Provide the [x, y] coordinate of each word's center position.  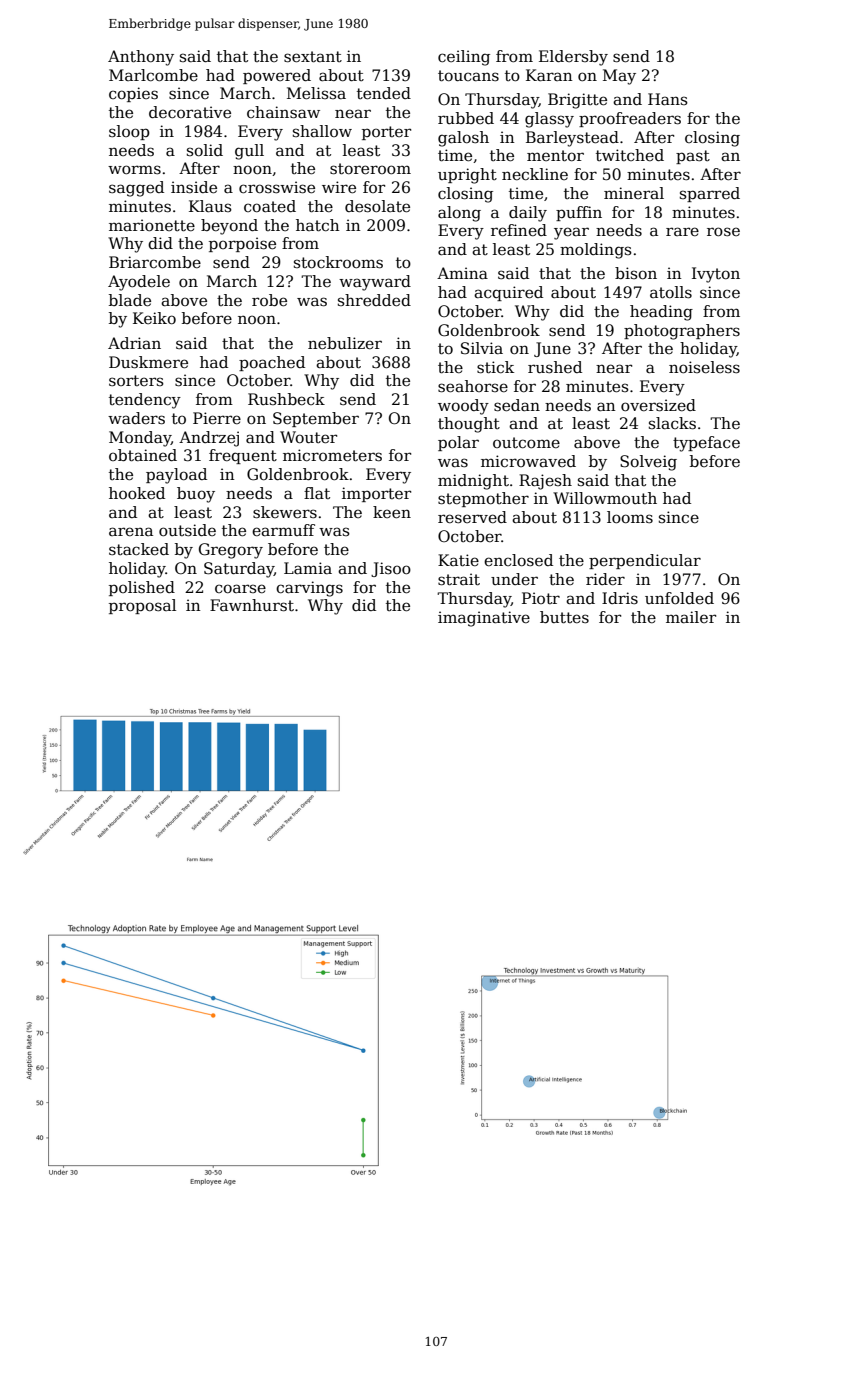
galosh [463, 139]
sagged [136, 189]
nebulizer [345, 343]
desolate [377, 206]
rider [605, 579]
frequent [243, 456]
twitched [630, 155]
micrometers [332, 455]
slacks [672, 423]
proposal [142, 606]
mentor [555, 156]
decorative [190, 112]
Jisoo [391, 569]
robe [269, 300]
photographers [682, 332]
